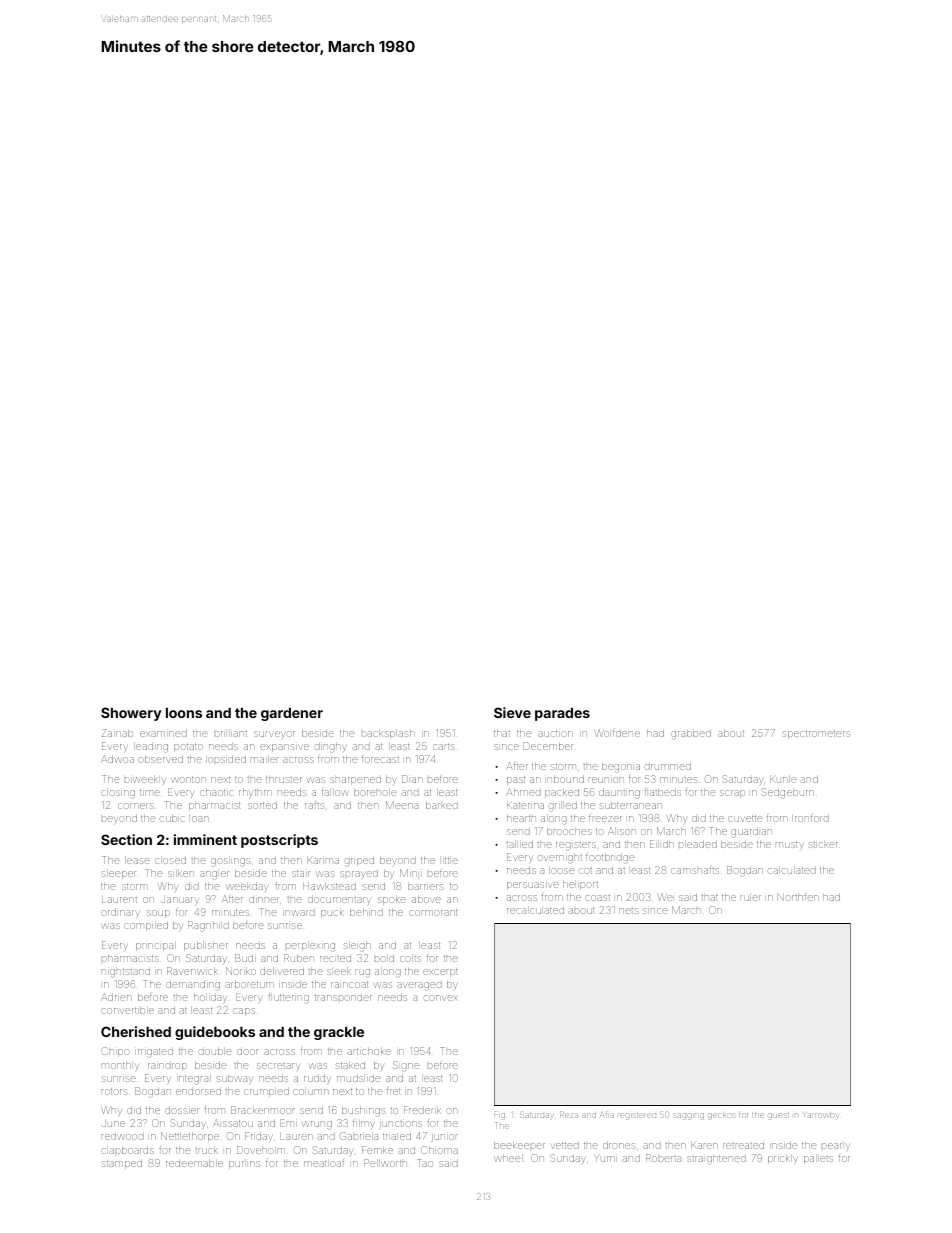  What do you see at coordinates (324, 1163) in the page?
I see `meatloaf` at bounding box center [324, 1163].
